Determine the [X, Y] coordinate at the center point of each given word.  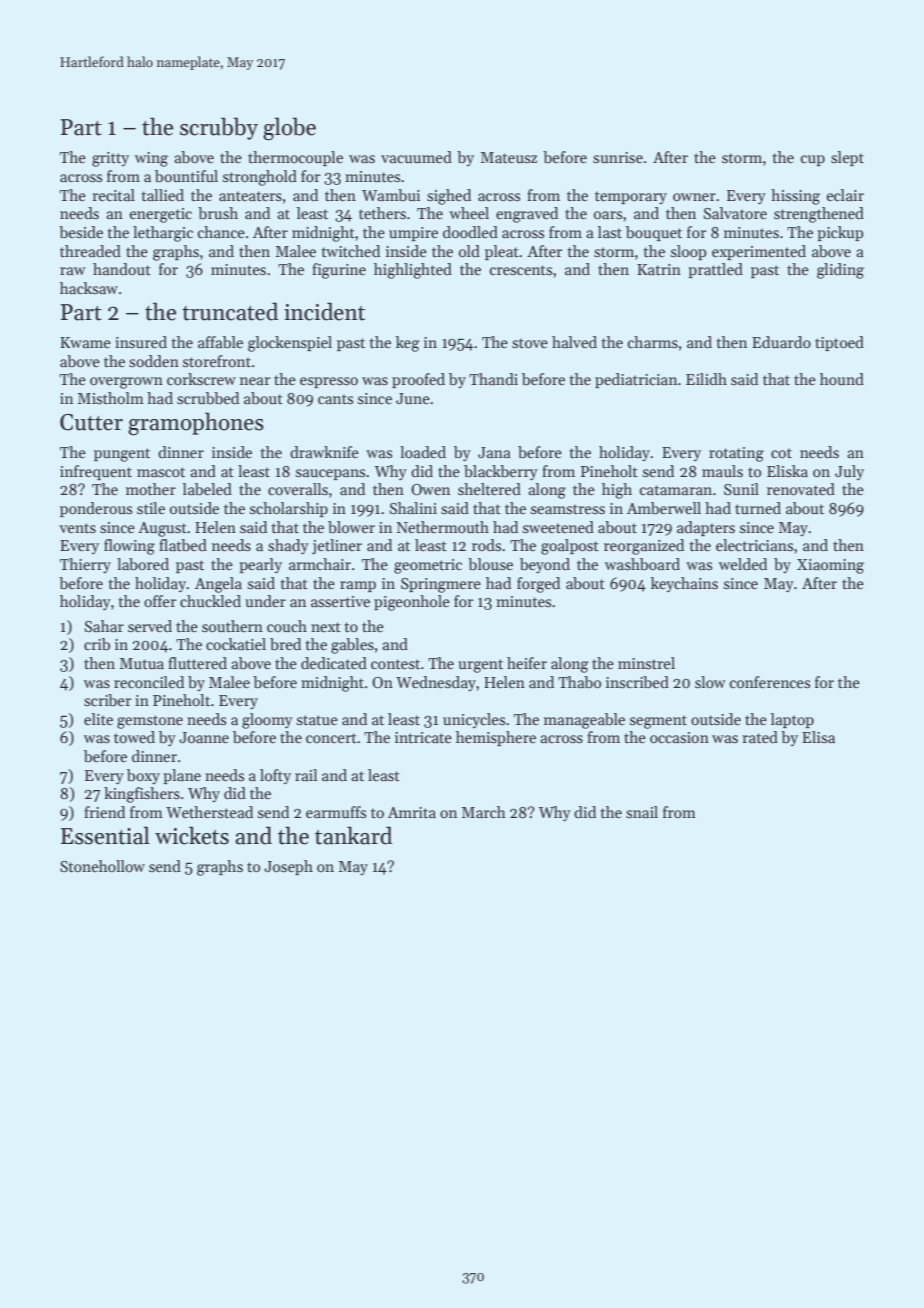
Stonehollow [102, 866]
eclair [845, 195]
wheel [469, 213]
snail [642, 812]
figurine [339, 271]
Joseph [288, 867]
